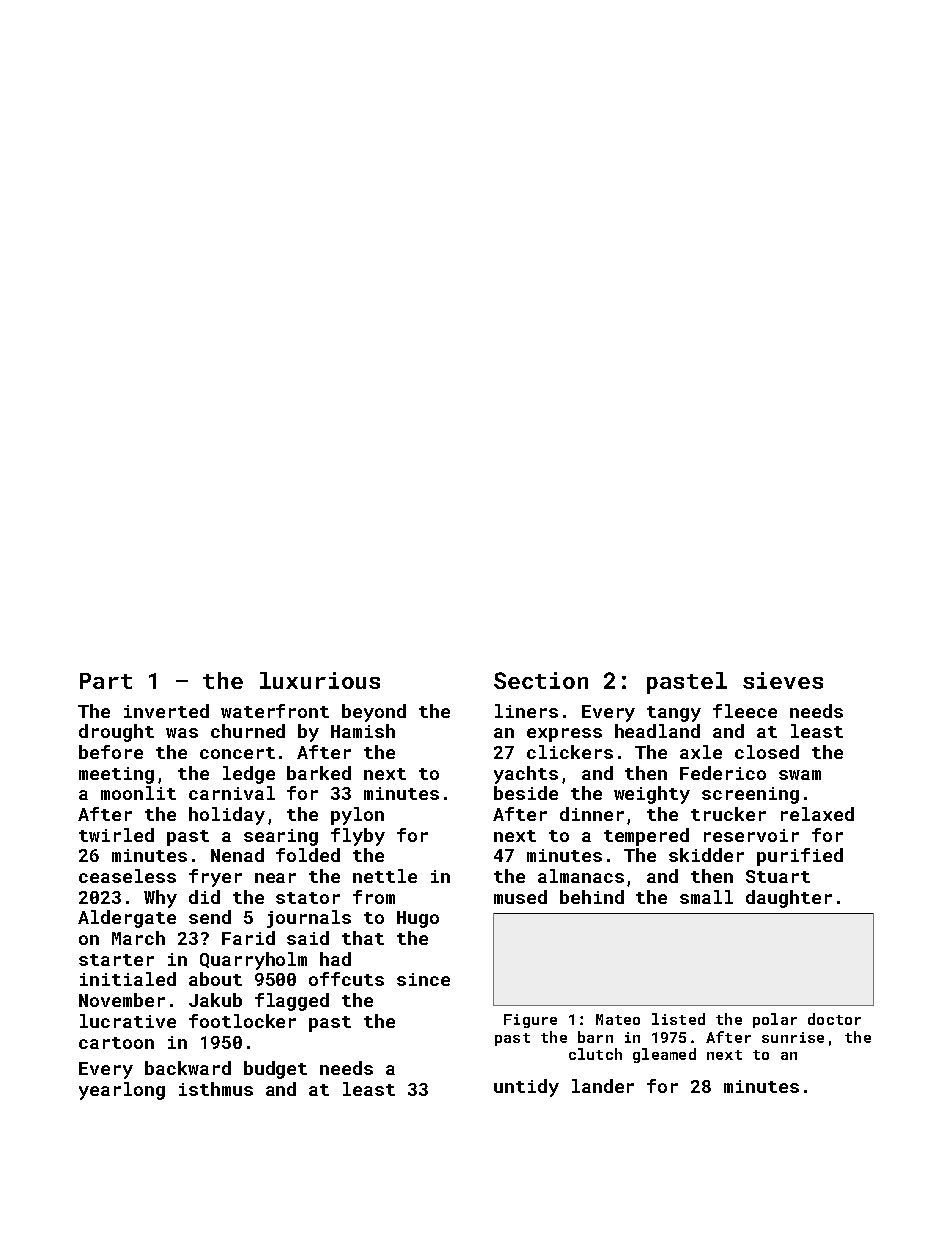  What do you see at coordinates (116, 835) in the screenshot?
I see `twirled` at bounding box center [116, 835].
